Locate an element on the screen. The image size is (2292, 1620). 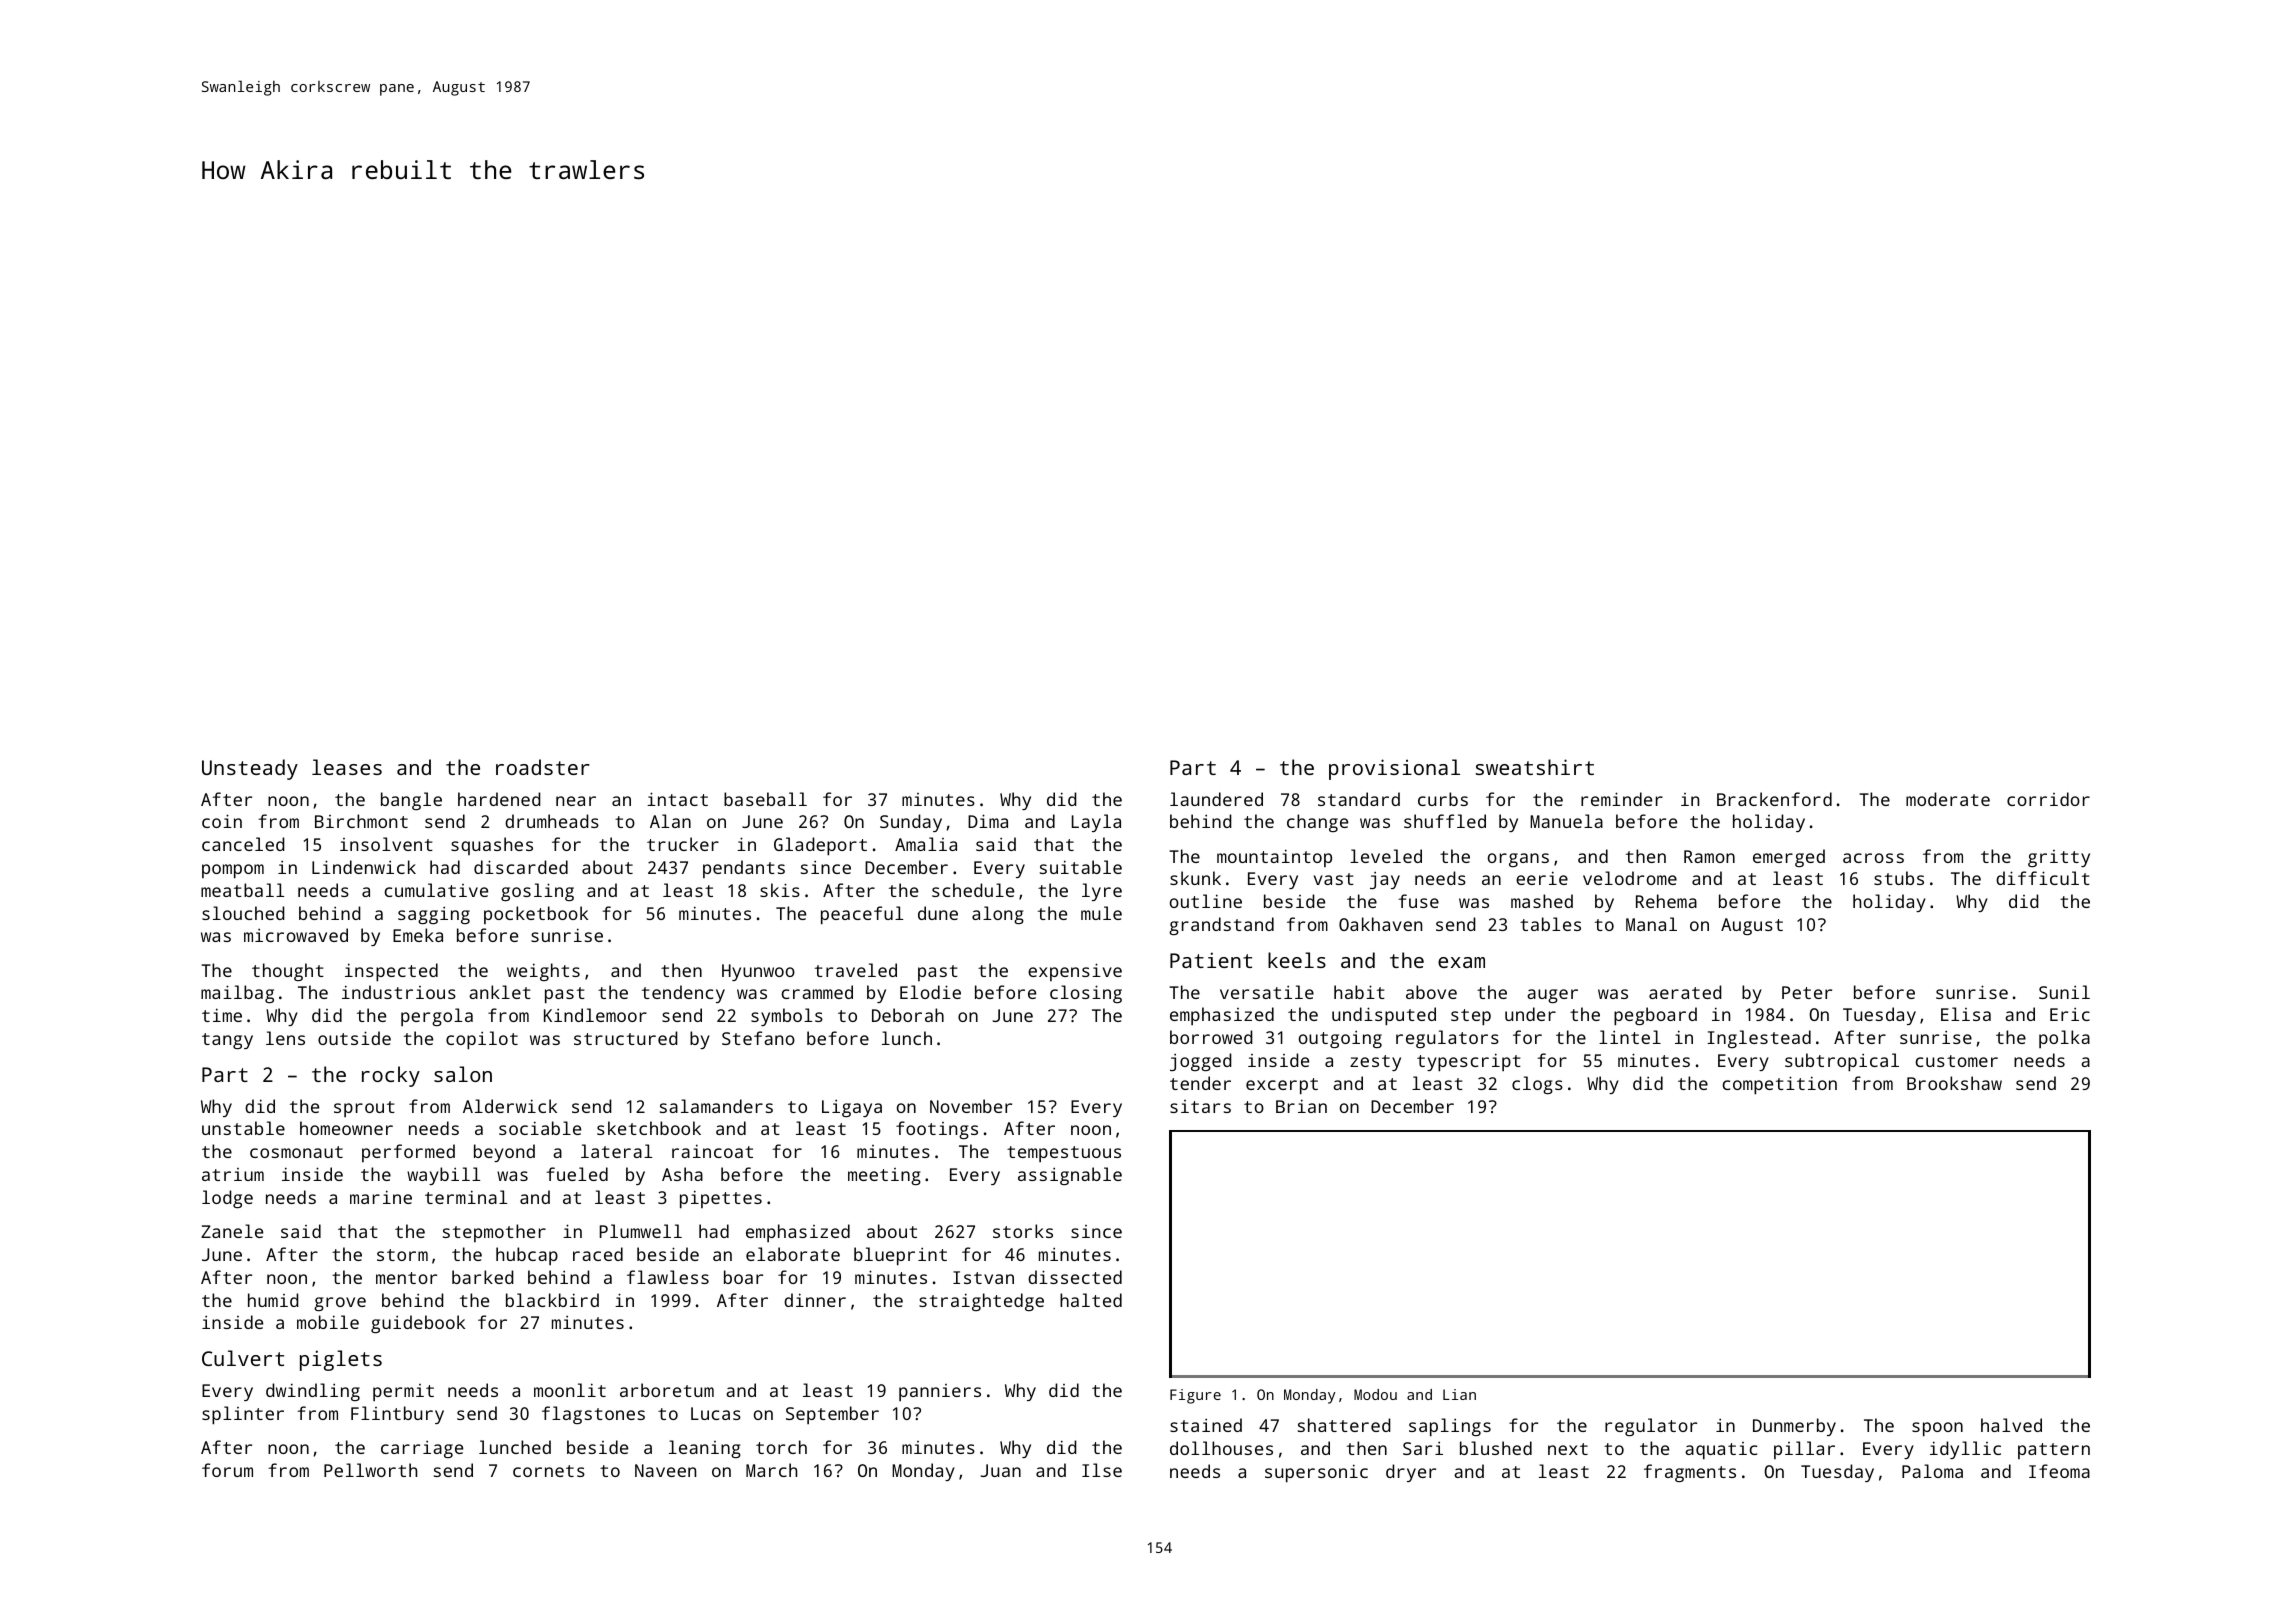
flawless is located at coordinates (668, 1277).
